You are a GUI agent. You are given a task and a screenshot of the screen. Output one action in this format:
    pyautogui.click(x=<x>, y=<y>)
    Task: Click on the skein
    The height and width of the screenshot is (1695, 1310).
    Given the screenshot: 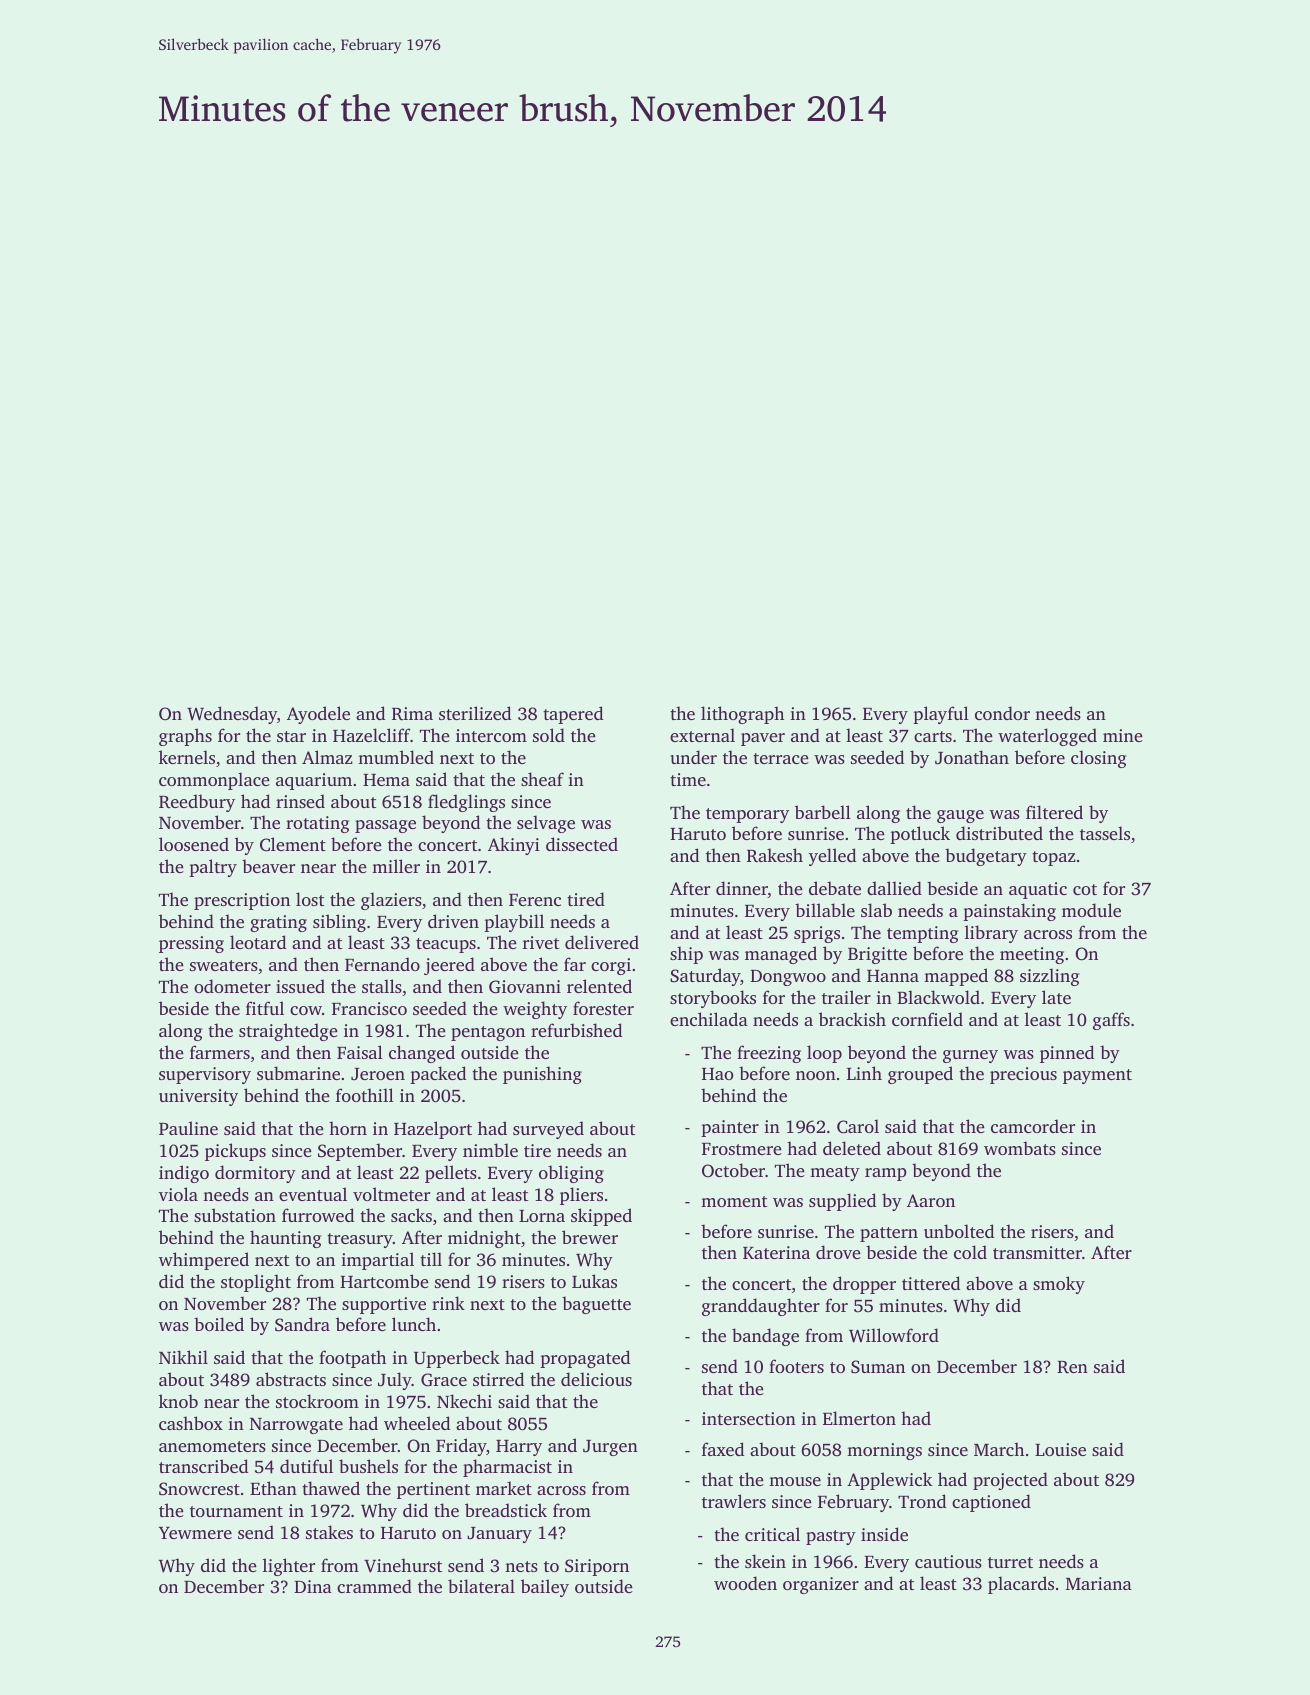 What is the action you would take?
    pyautogui.click(x=765, y=1561)
